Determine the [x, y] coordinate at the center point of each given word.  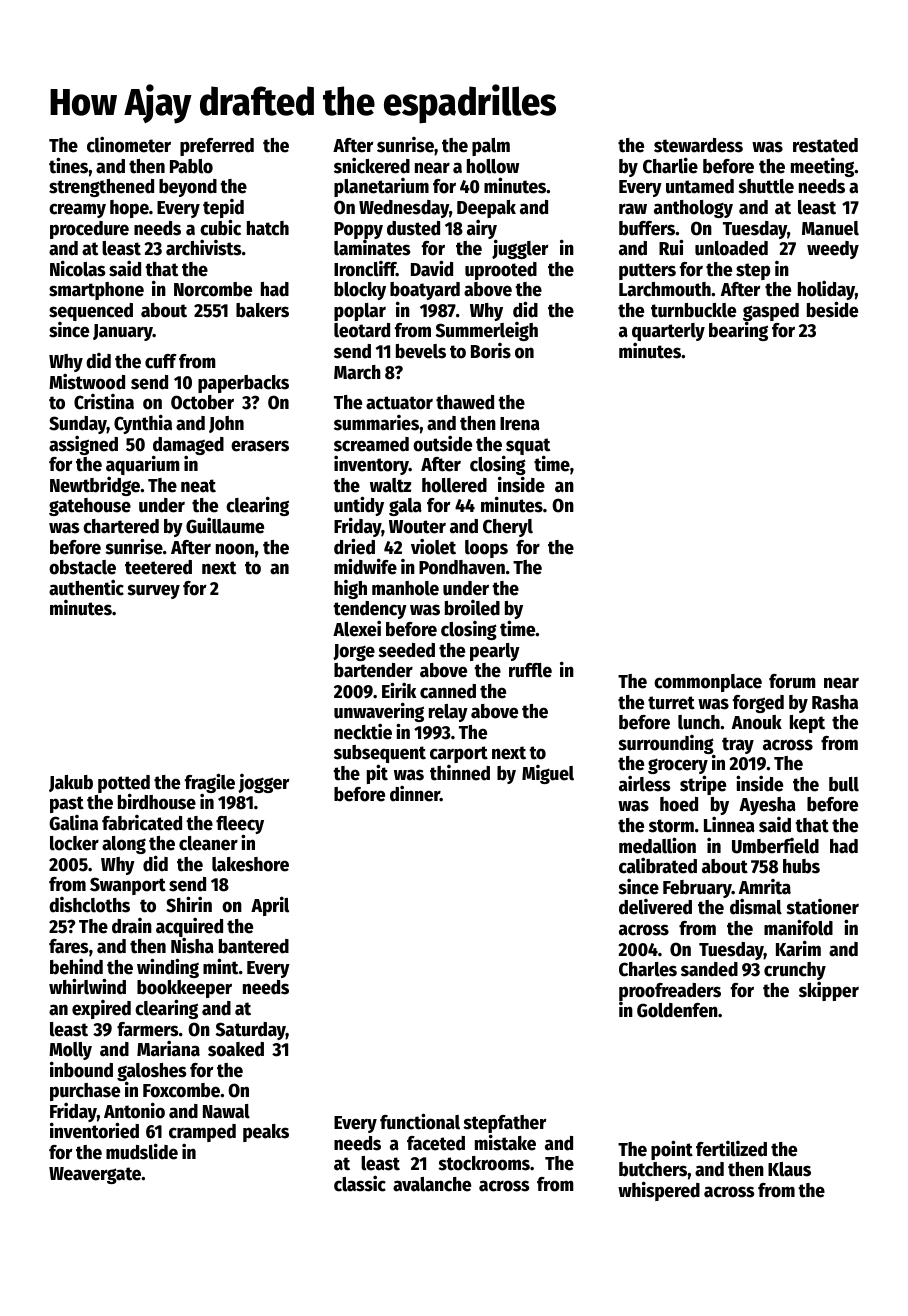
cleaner [208, 843]
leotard [362, 330]
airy [482, 230]
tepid [223, 208]
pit [377, 774]
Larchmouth [665, 289]
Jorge [354, 652]
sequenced [91, 312]
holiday [826, 291]
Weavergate [95, 1175]
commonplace [708, 683]
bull [844, 784]
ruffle [530, 670]
